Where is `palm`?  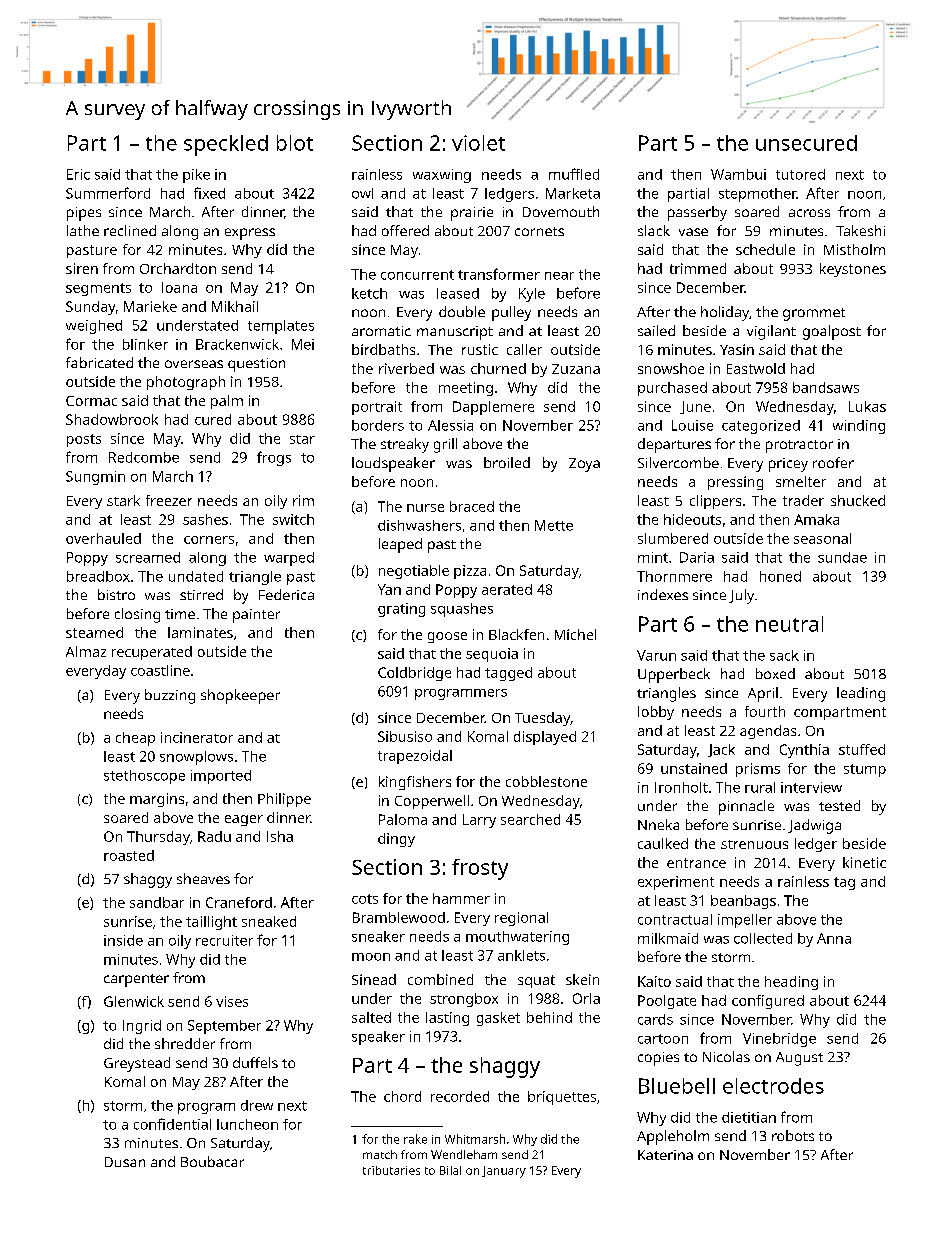 palm is located at coordinates (227, 402).
